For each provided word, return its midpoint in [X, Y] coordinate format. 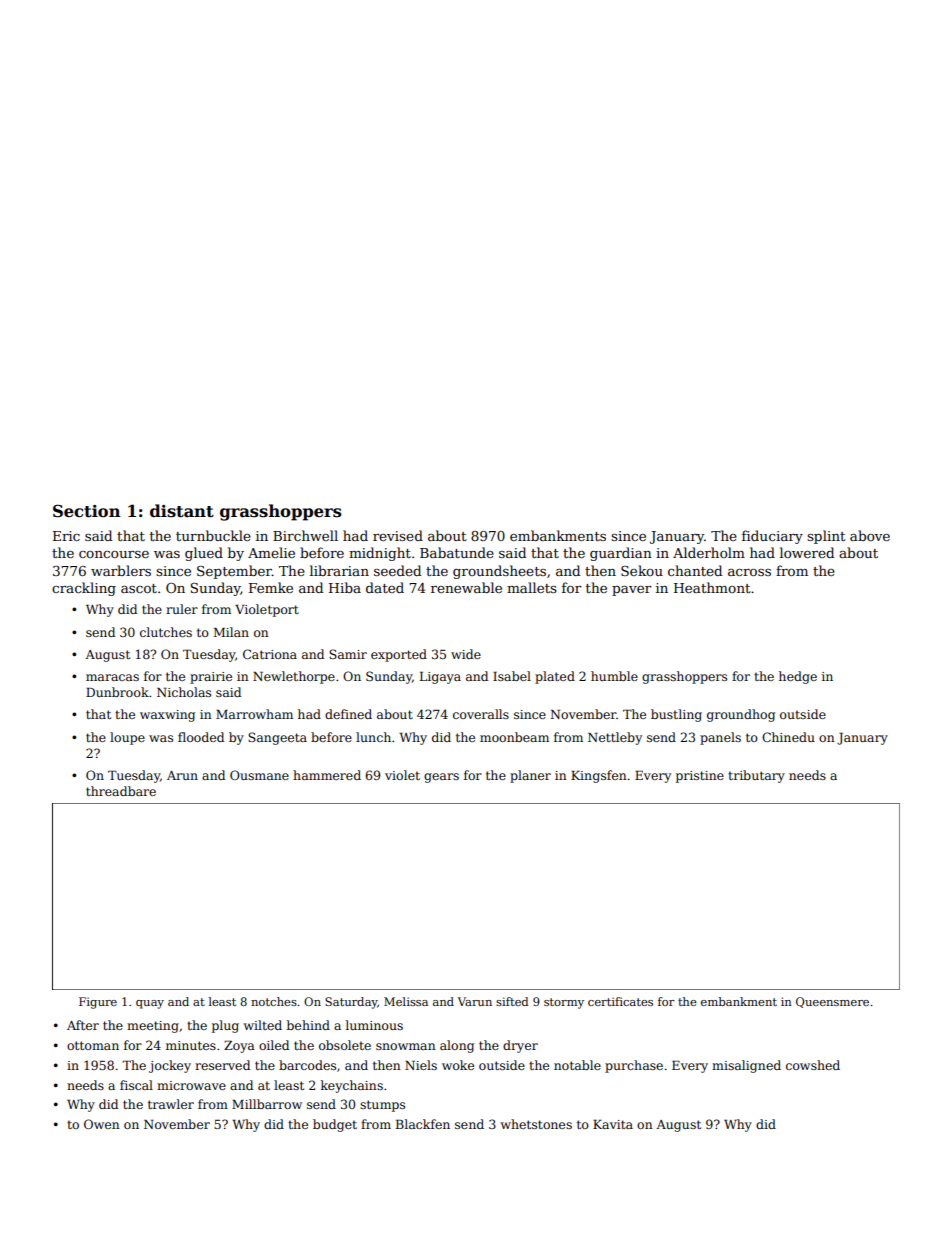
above [870, 535]
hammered [327, 775]
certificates [620, 1001]
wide [466, 654]
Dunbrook [117, 692]
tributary [756, 776]
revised [398, 535]
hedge [798, 677]
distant [182, 511]
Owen [102, 1124]
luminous [374, 1025]
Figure [98, 1003]
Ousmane [259, 775]
